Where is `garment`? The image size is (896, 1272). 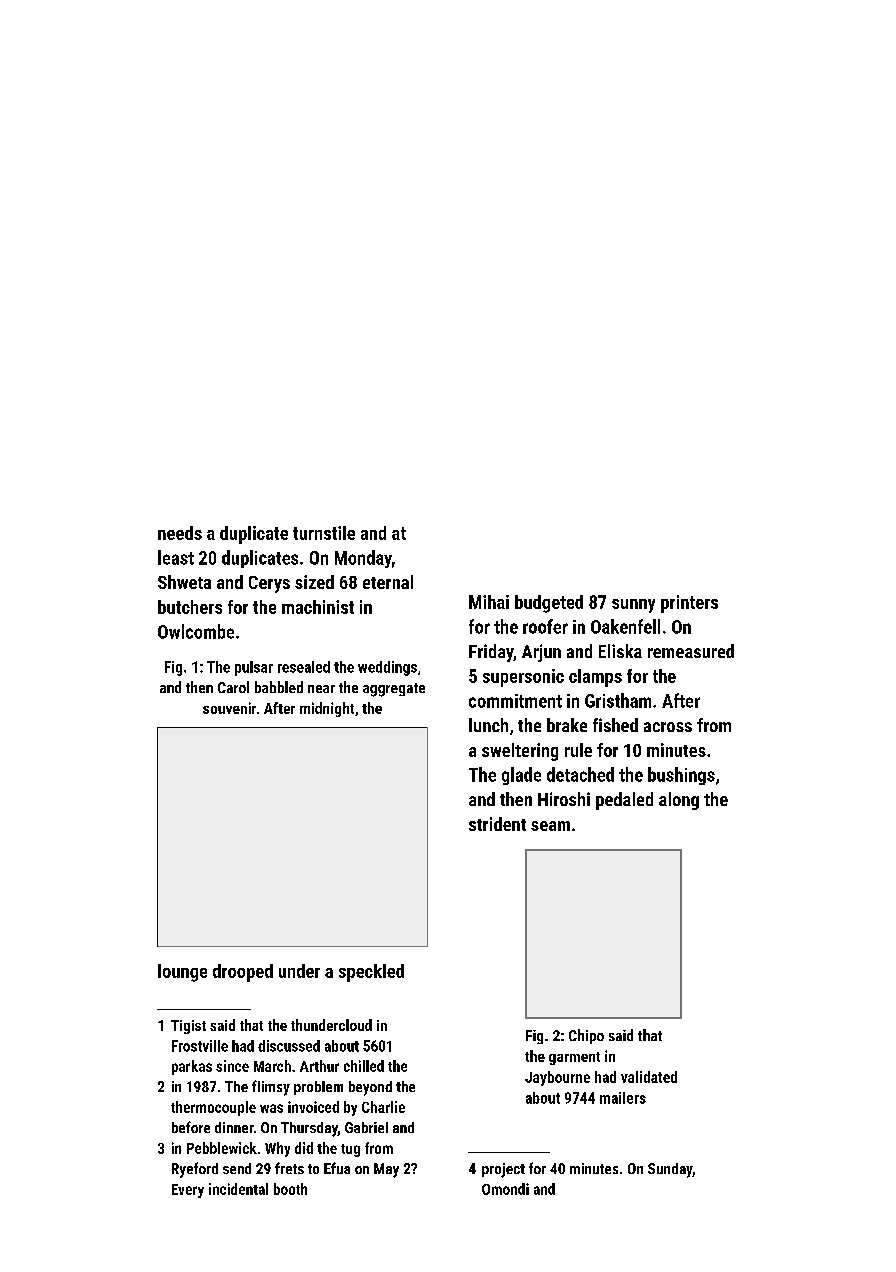
garment is located at coordinates (574, 1058).
